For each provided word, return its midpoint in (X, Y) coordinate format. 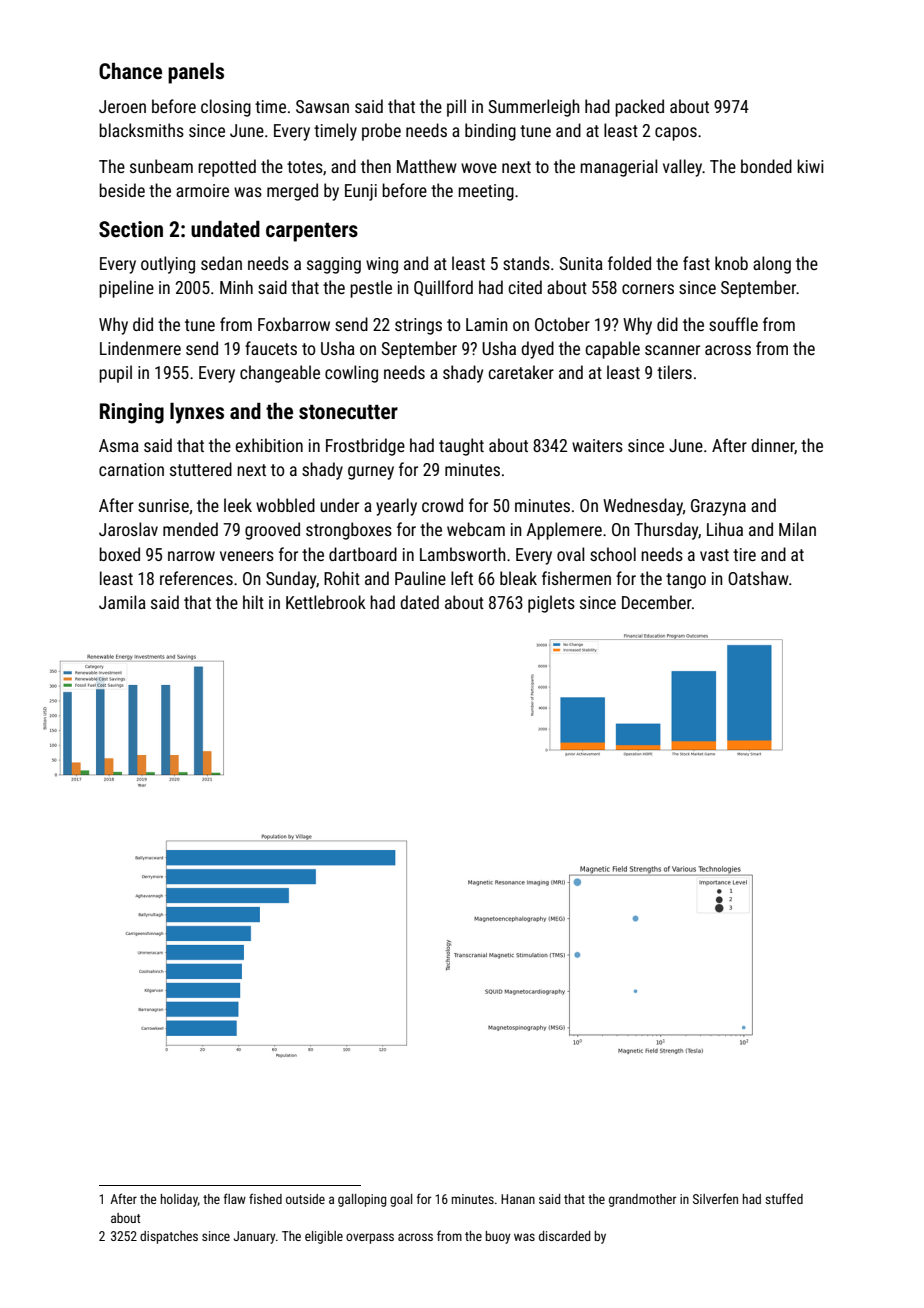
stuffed (784, 1198)
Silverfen (715, 1198)
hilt (253, 602)
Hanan (518, 1199)
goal (401, 1200)
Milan (797, 529)
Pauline (420, 578)
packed (639, 108)
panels (196, 73)
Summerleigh (534, 108)
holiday (179, 1200)
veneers (247, 556)
